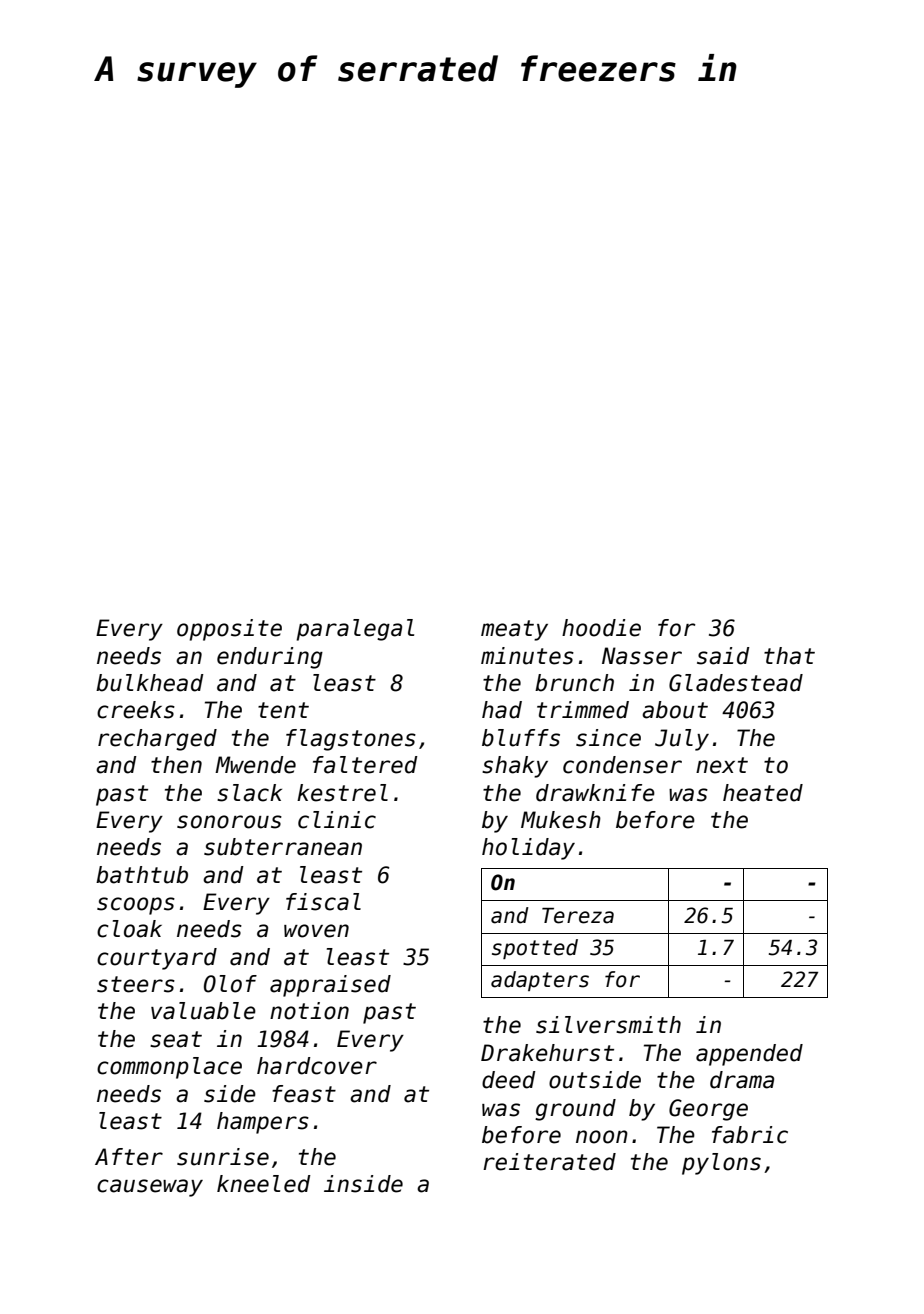 This screenshot has height=1314, width=924. Describe the element at coordinates (150, 683) in the screenshot. I see `bulkhead` at that location.
